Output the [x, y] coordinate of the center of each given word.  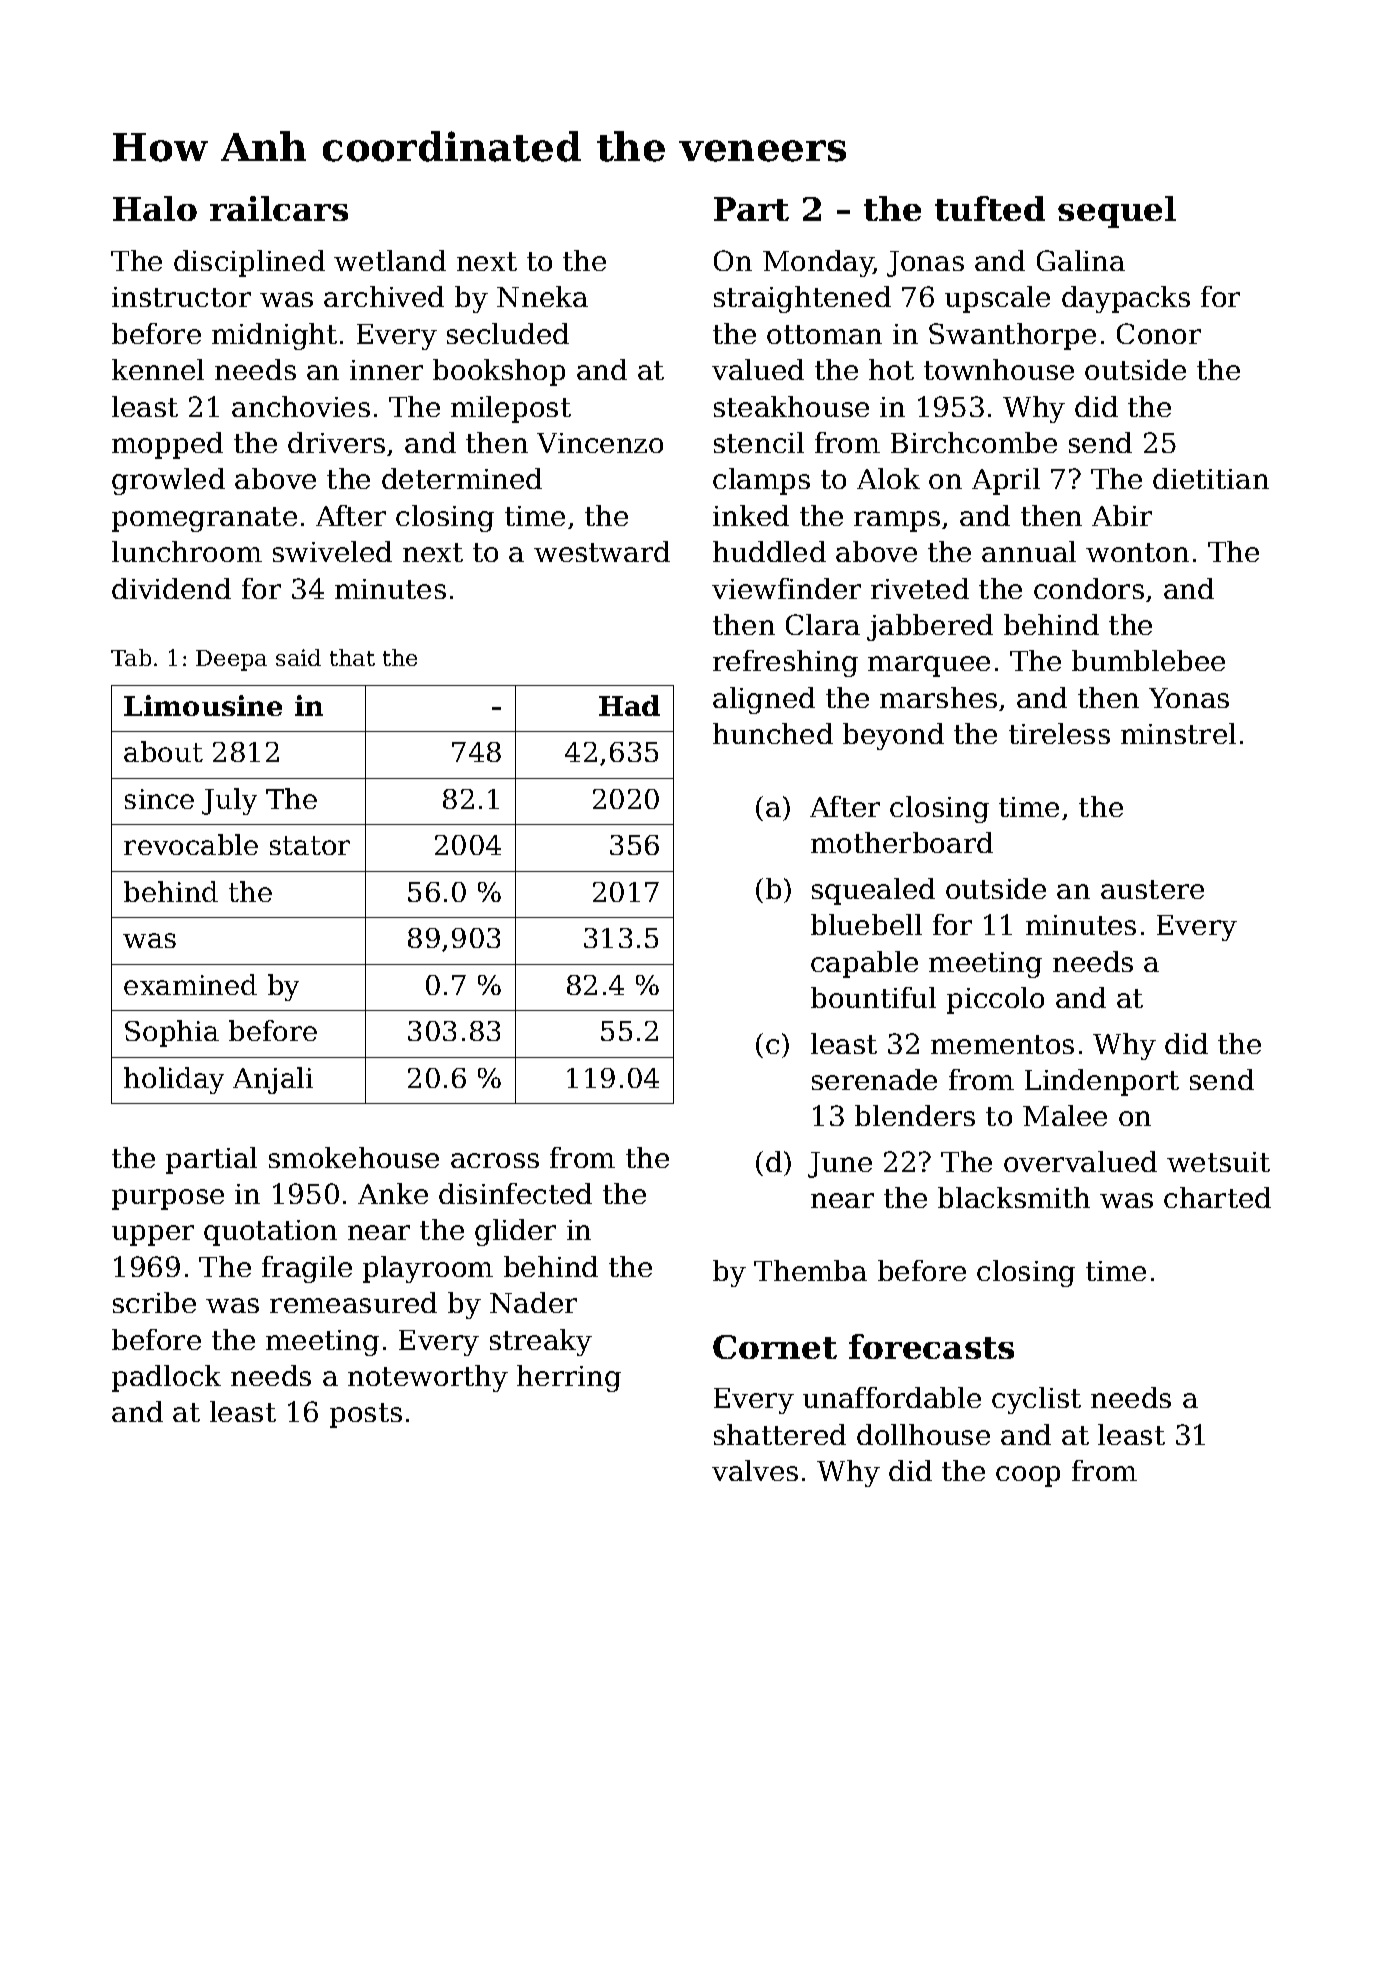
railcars [279, 208]
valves [755, 1470]
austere [1152, 889]
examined [190, 984]
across [495, 1160]
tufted [990, 208]
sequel [1117, 212]
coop [1028, 1476]
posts [366, 1415]
